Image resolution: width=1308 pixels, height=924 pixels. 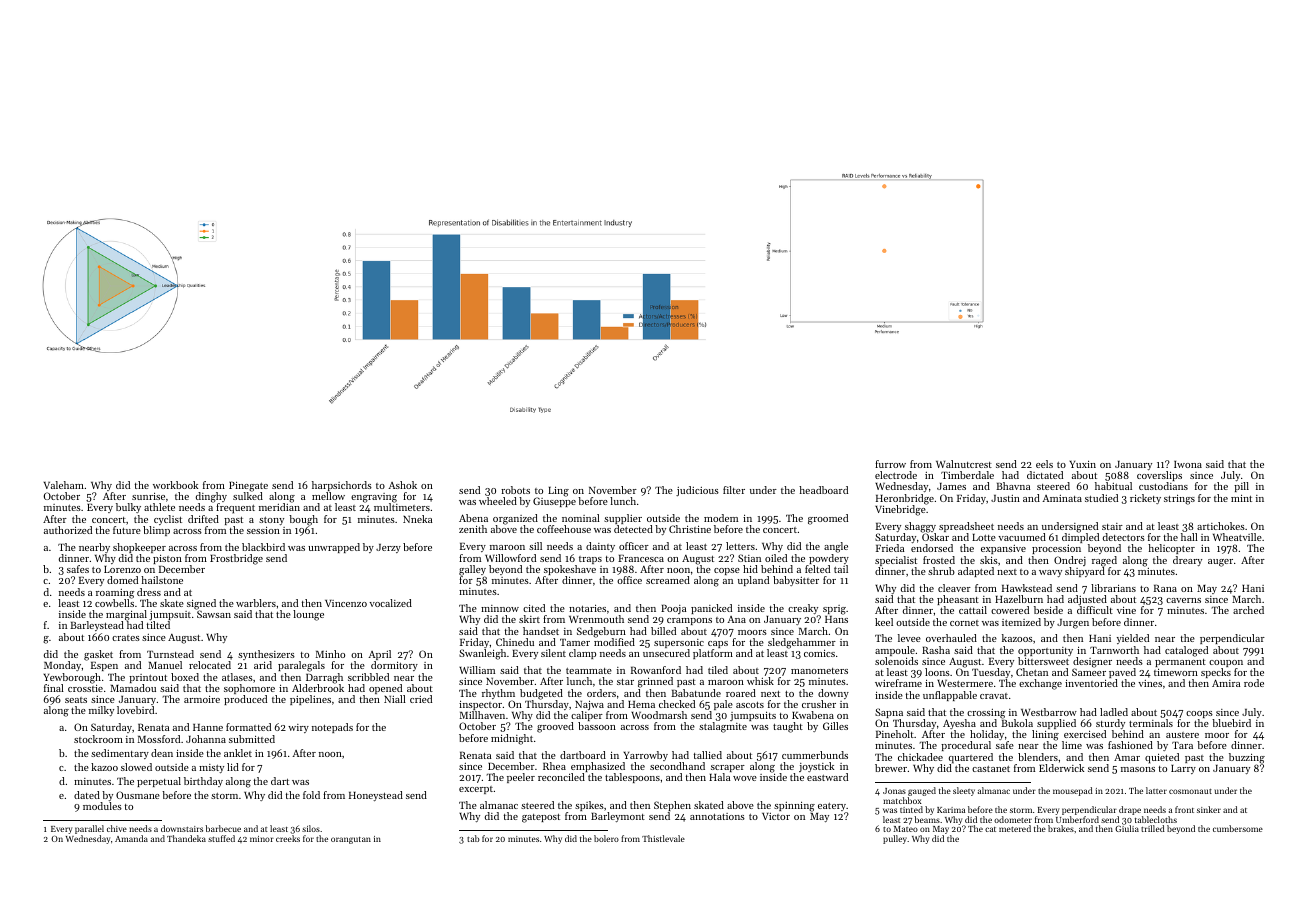 What do you see at coordinates (697, 491) in the document?
I see `judicious` at bounding box center [697, 491].
